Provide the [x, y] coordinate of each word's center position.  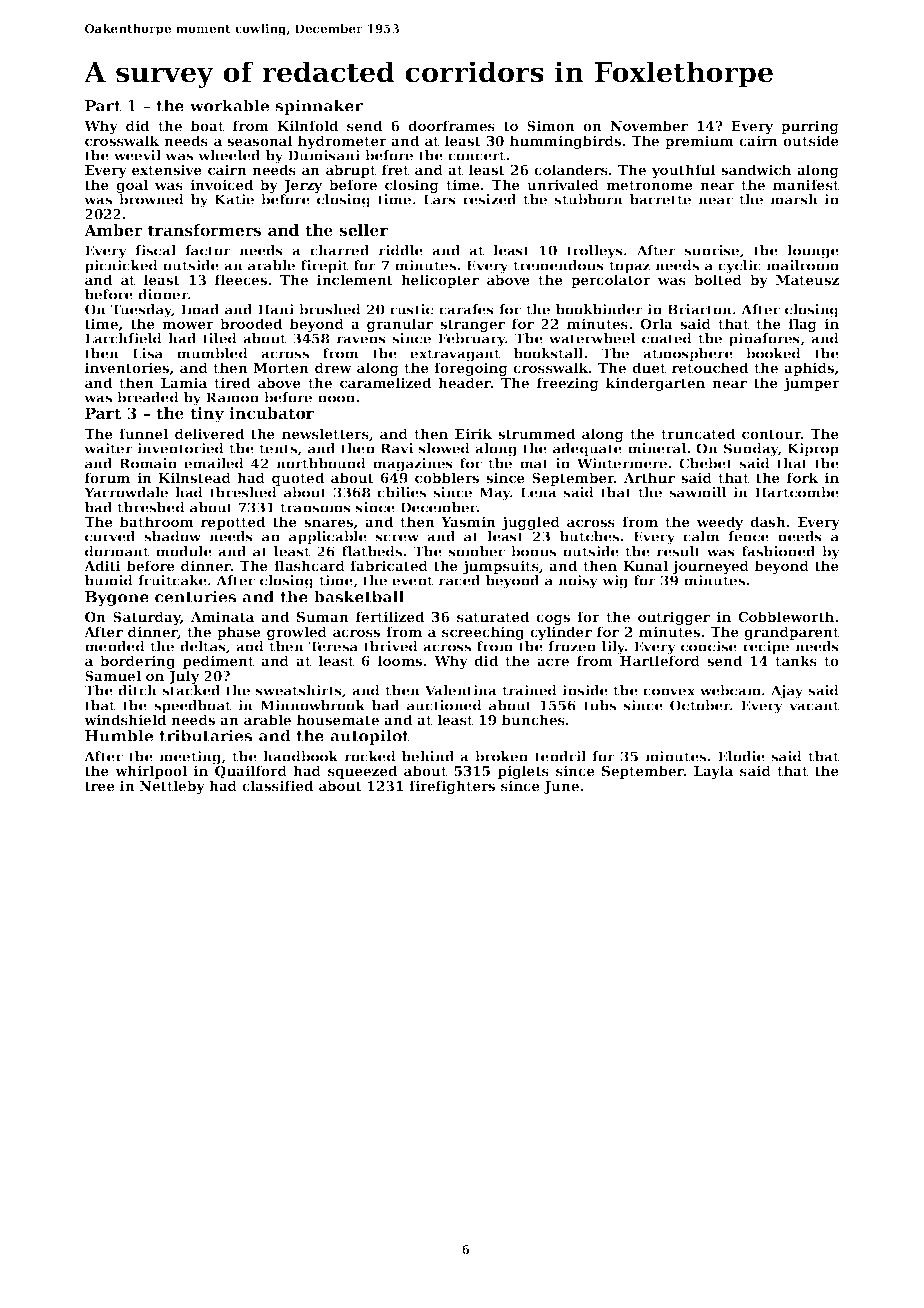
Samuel [113, 675]
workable [229, 105]
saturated [493, 616]
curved [110, 536]
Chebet [706, 463]
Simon [551, 125]
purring [810, 127]
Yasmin [468, 521]
